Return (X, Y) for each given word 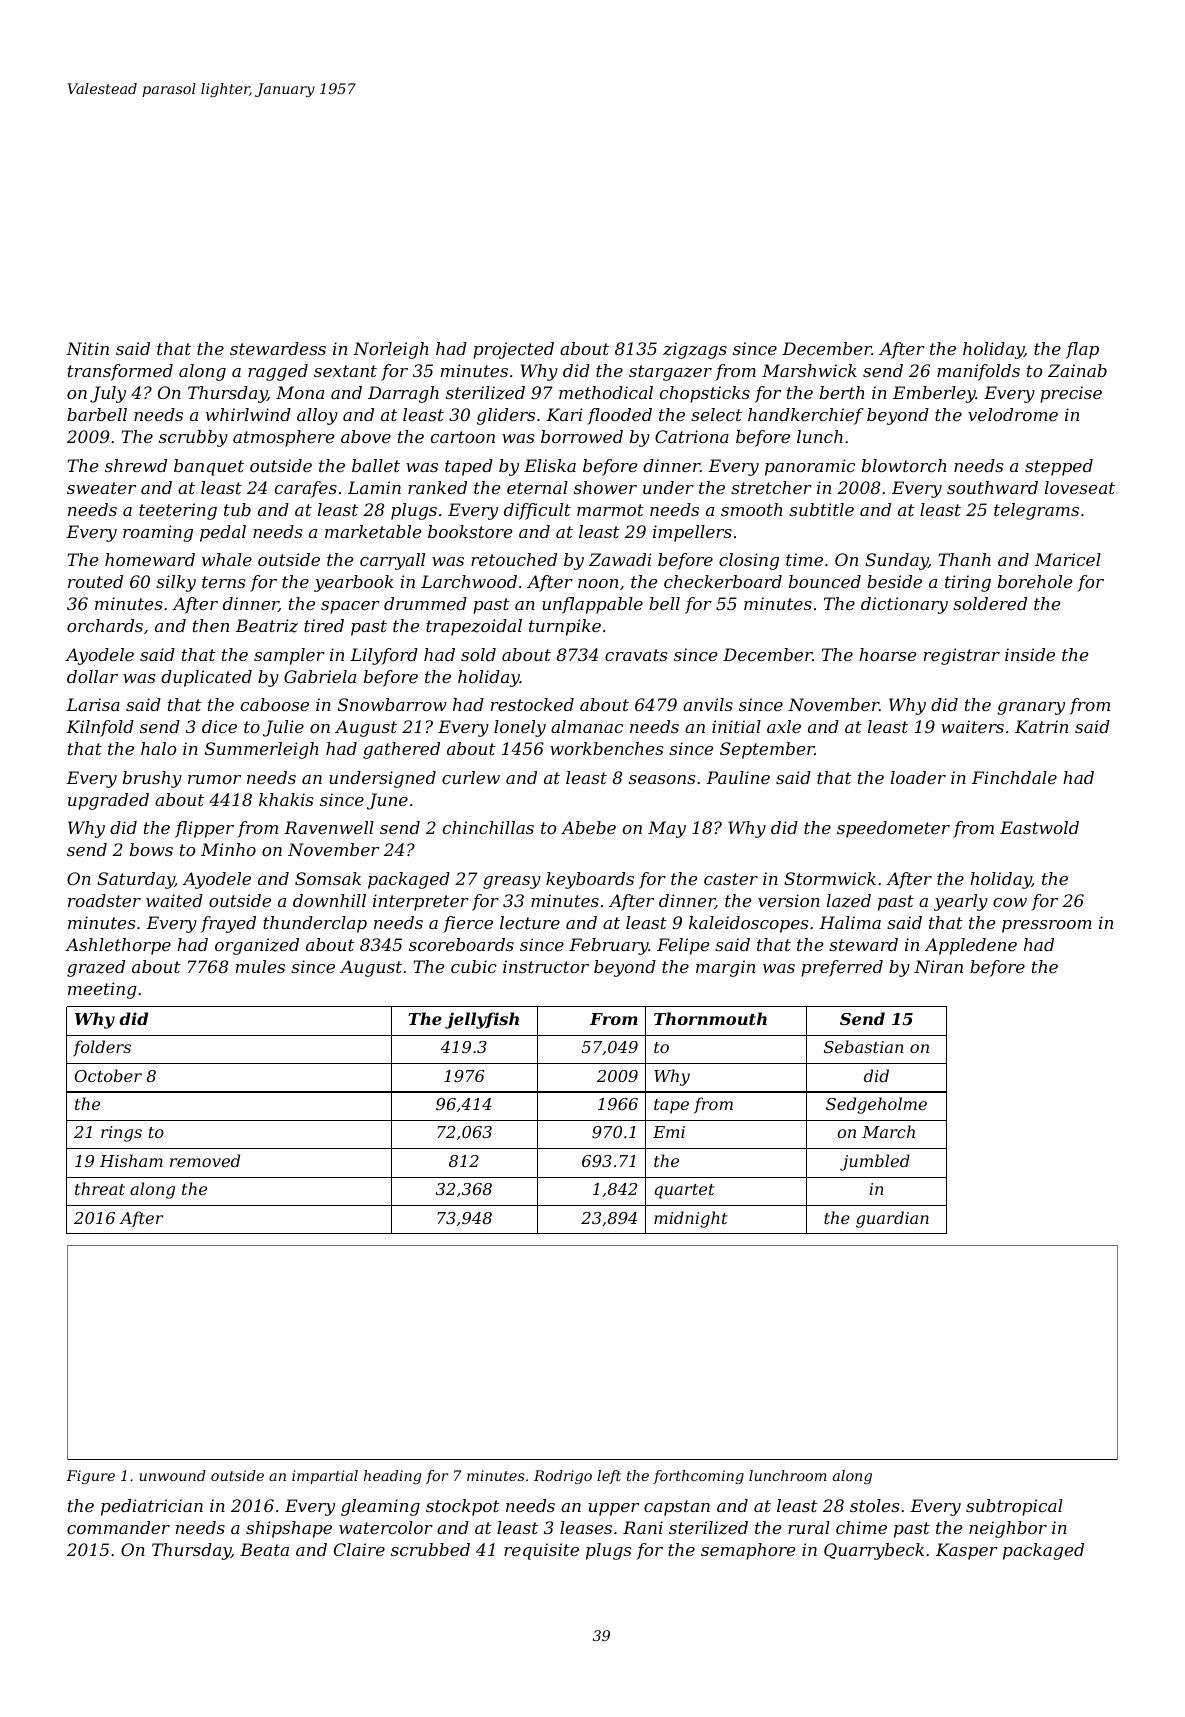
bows (151, 849)
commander (118, 1527)
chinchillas (488, 827)
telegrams (1036, 511)
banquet (209, 467)
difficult (537, 511)
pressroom (1047, 926)
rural (809, 1527)
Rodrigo (563, 1477)
